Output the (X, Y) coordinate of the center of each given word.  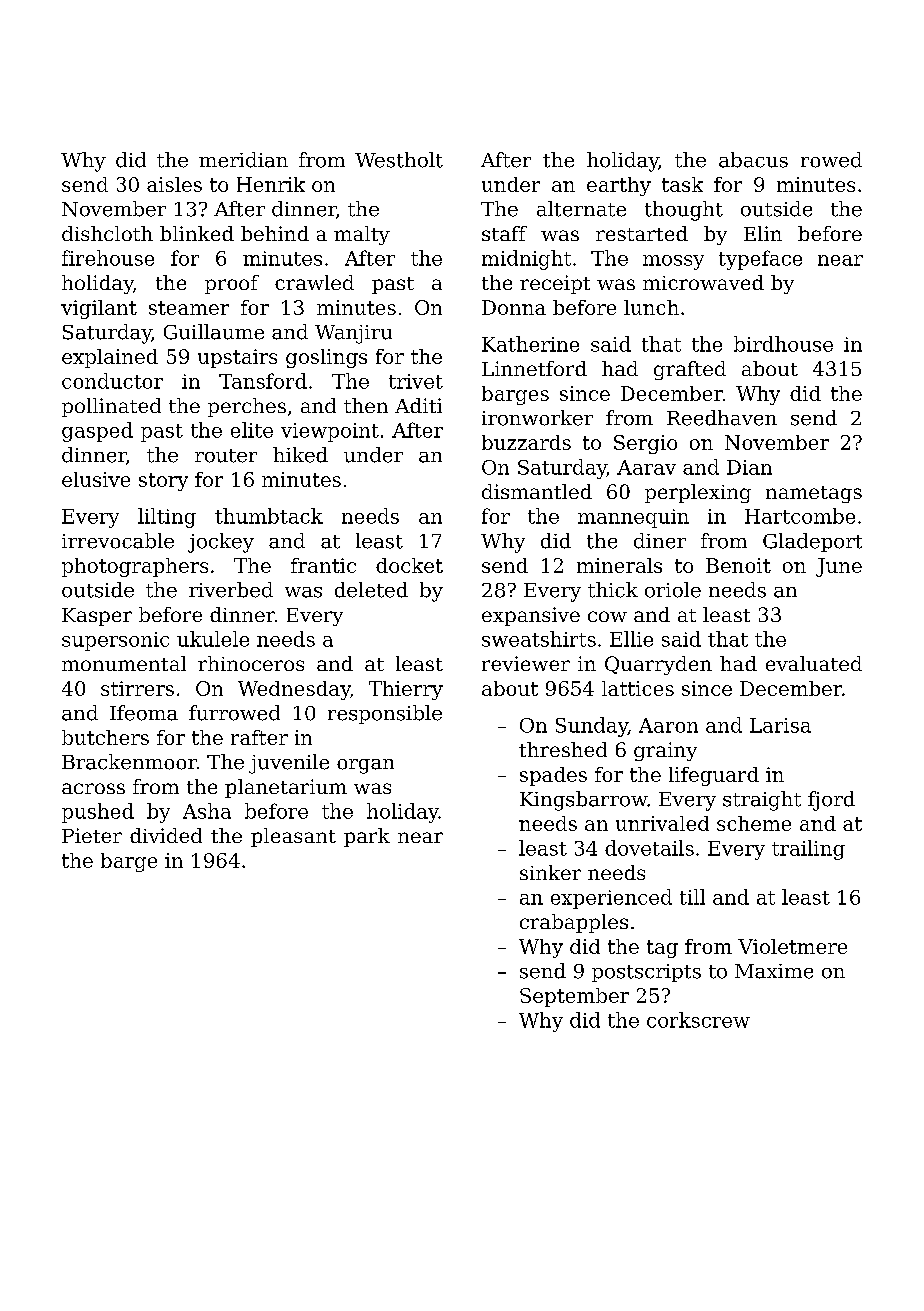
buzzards (526, 442)
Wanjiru (353, 334)
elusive (96, 479)
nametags (814, 494)
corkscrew (698, 1020)
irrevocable (118, 541)
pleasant (293, 837)
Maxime (774, 971)
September (574, 997)
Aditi (418, 405)
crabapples (574, 923)
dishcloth (107, 233)
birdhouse (783, 344)
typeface (760, 260)
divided (166, 835)
